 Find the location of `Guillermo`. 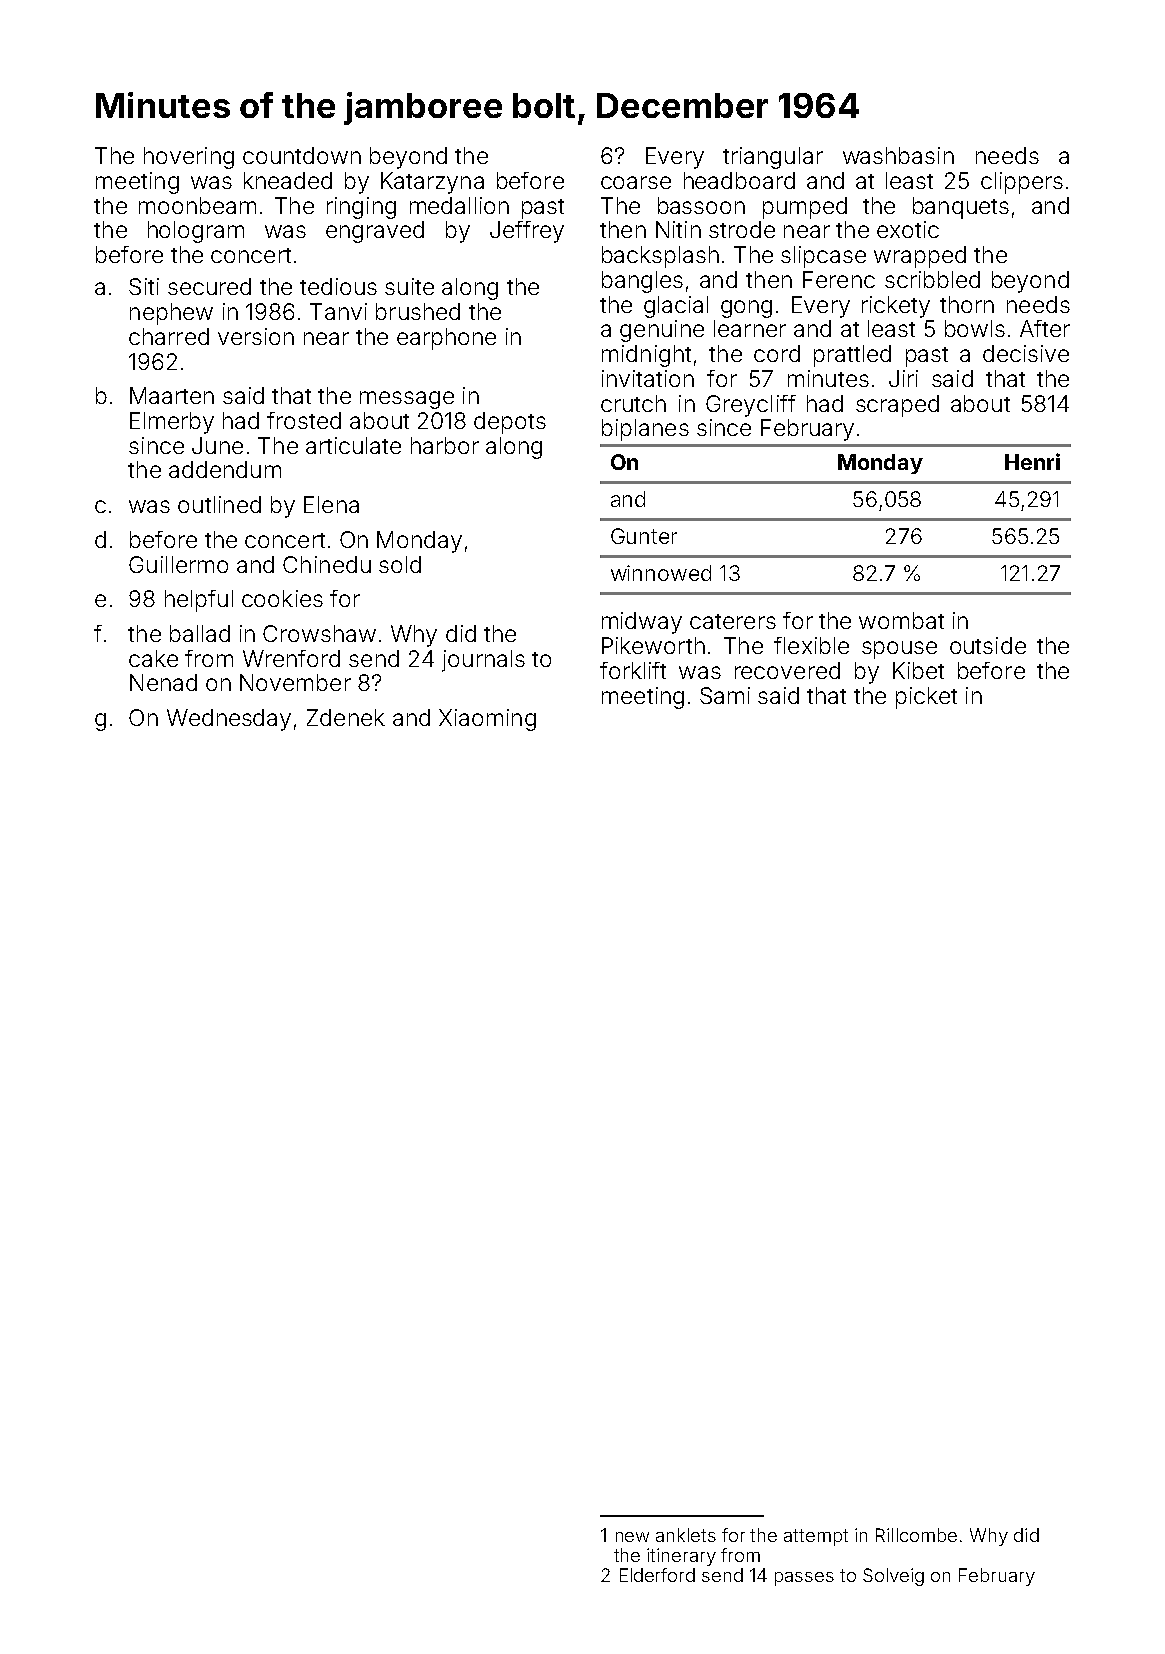

Guillermo is located at coordinates (178, 564).
